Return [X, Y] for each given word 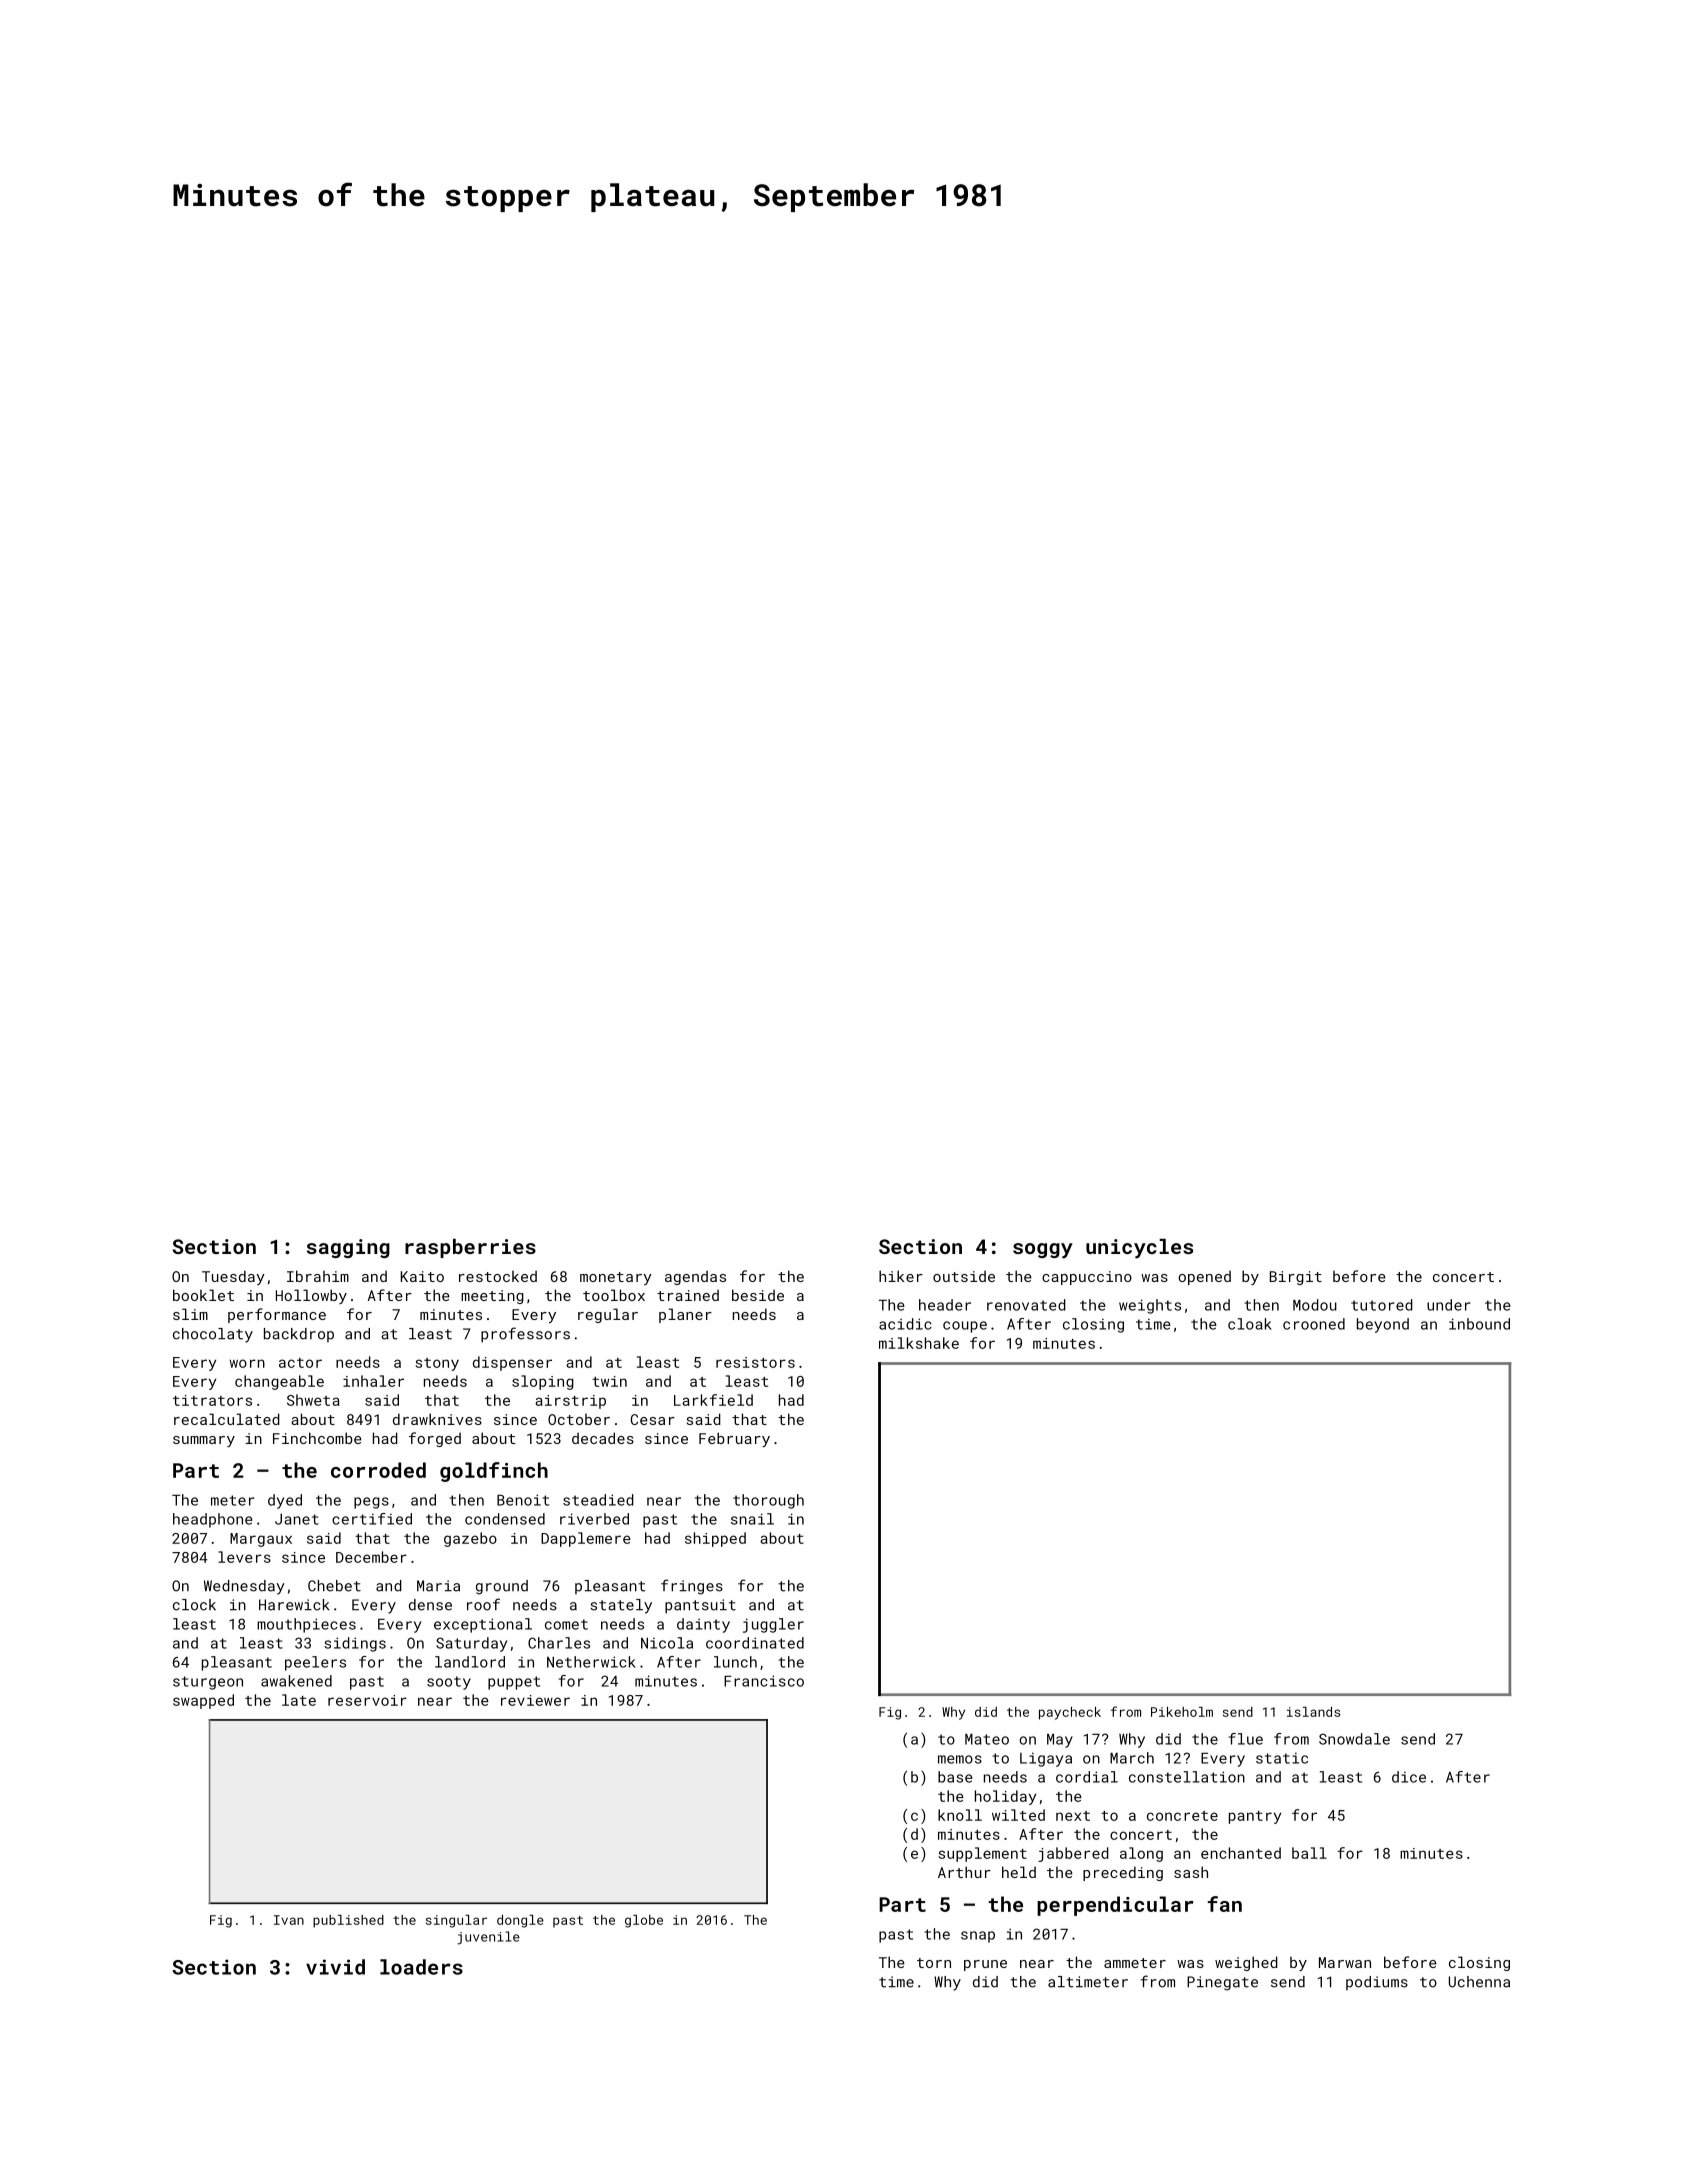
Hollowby [311, 1296]
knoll [960, 1815]
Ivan [289, 1920]
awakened [296, 1681]
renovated [1026, 1305]
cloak [1250, 1324]
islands [1313, 1712]
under [1449, 1305]
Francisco [764, 1681]
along [1141, 1854]
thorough [768, 1501]
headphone [213, 1520]
